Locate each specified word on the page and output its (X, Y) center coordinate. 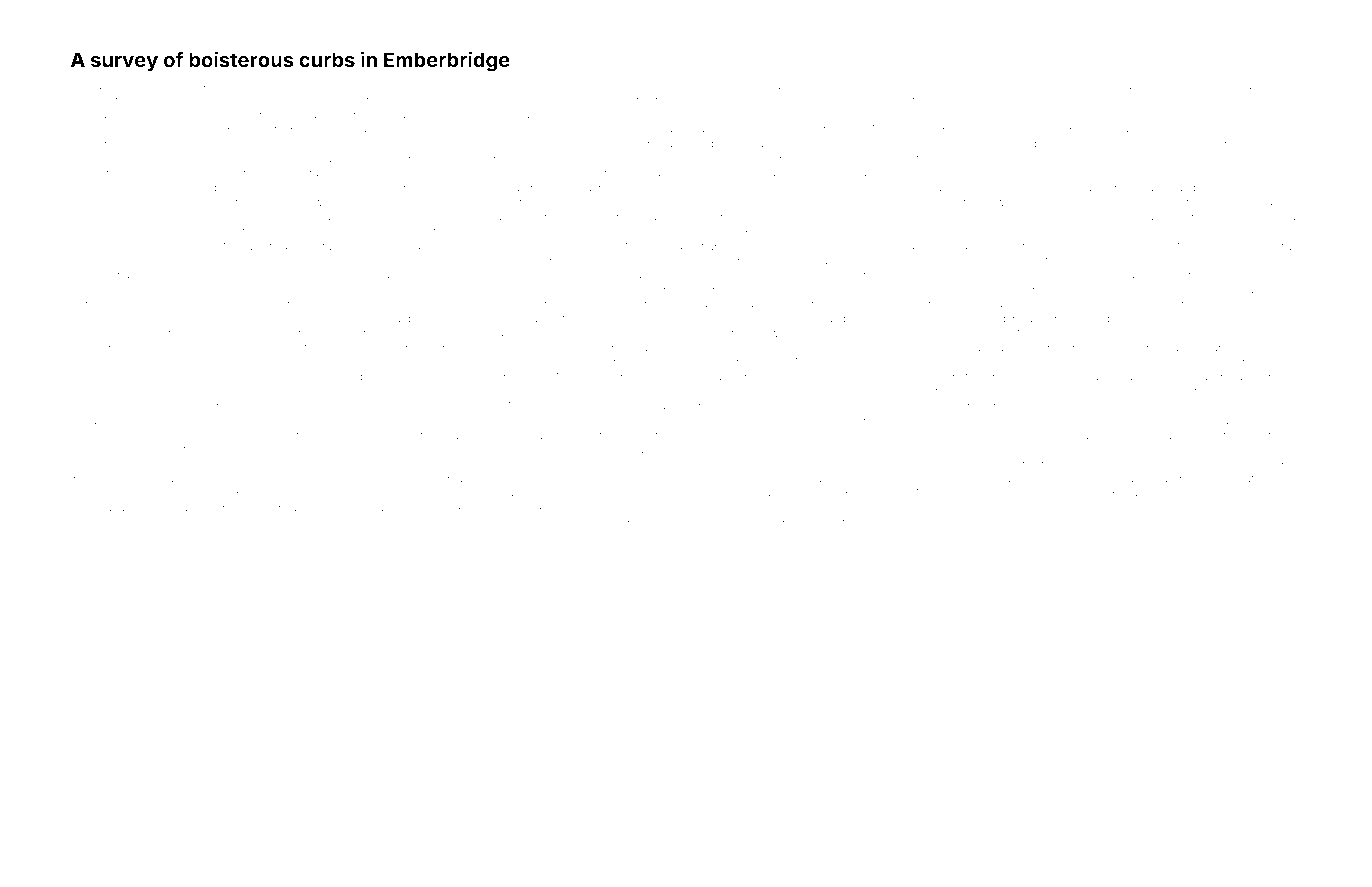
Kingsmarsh (1013, 836)
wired (927, 824)
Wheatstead (1243, 143)
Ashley (366, 276)
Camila (715, 172)
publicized (400, 824)
